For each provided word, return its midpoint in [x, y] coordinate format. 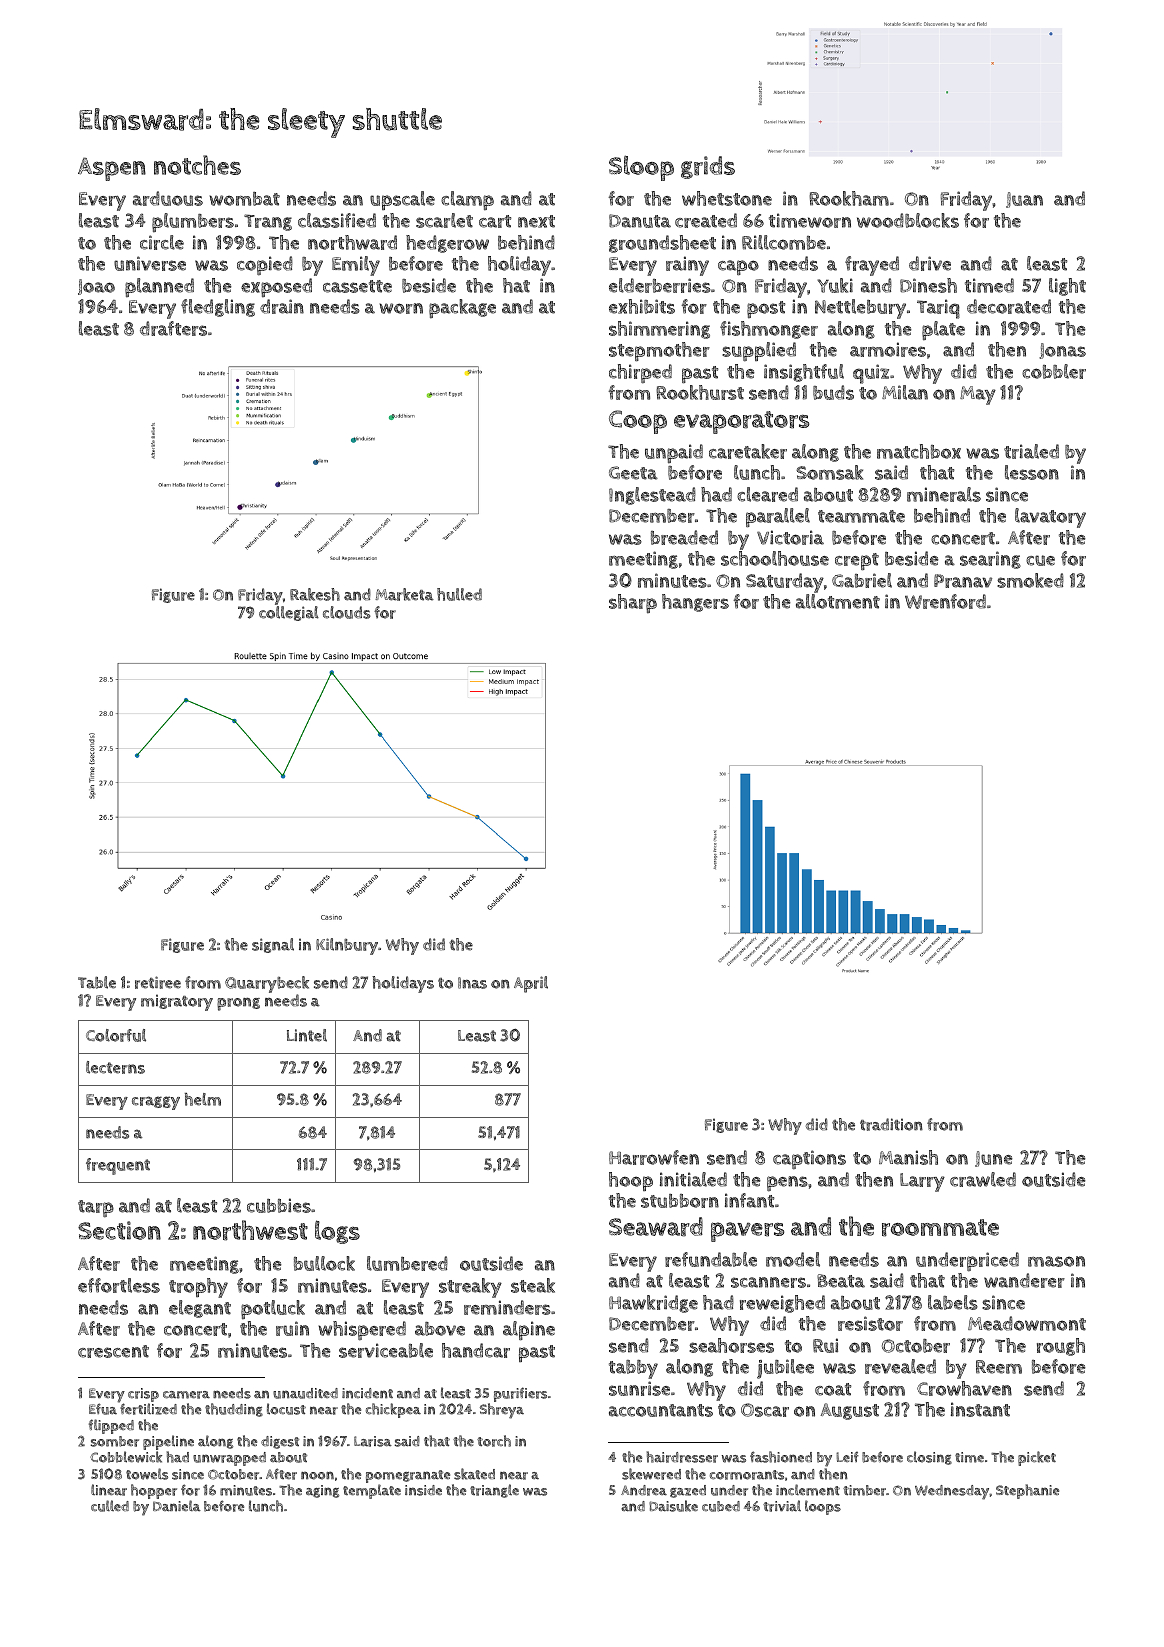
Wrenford [945, 601]
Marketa [404, 594]
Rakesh [315, 594]
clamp [467, 201]
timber [864, 1490]
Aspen [112, 169]
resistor [870, 1323]
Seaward [656, 1227]
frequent [118, 1166]
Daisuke [673, 1506]
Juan [1024, 200]
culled [110, 1506]
